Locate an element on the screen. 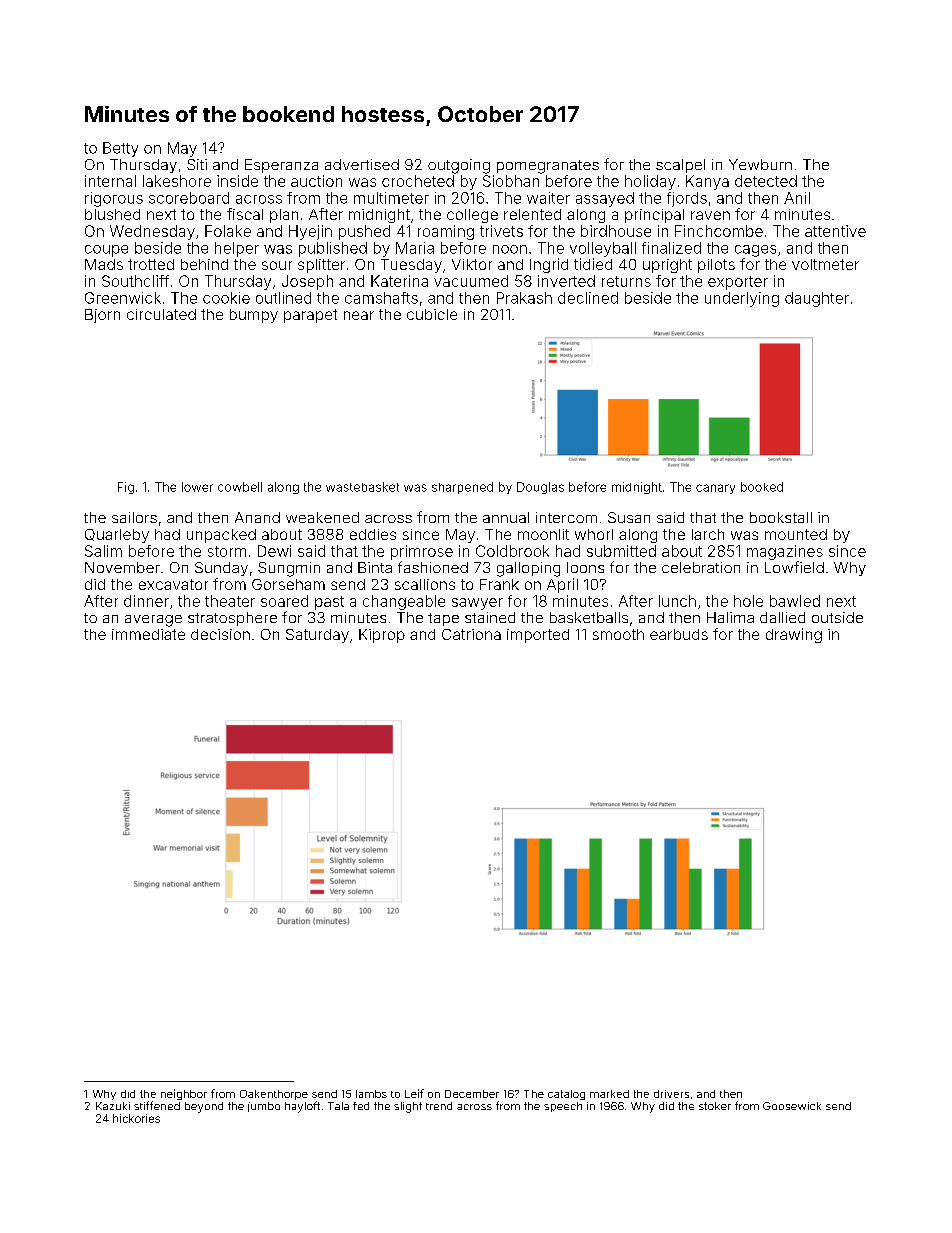 The width and height of the screenshot is (952, 1233). Goosewick is located at coordinates (792, 1106).
